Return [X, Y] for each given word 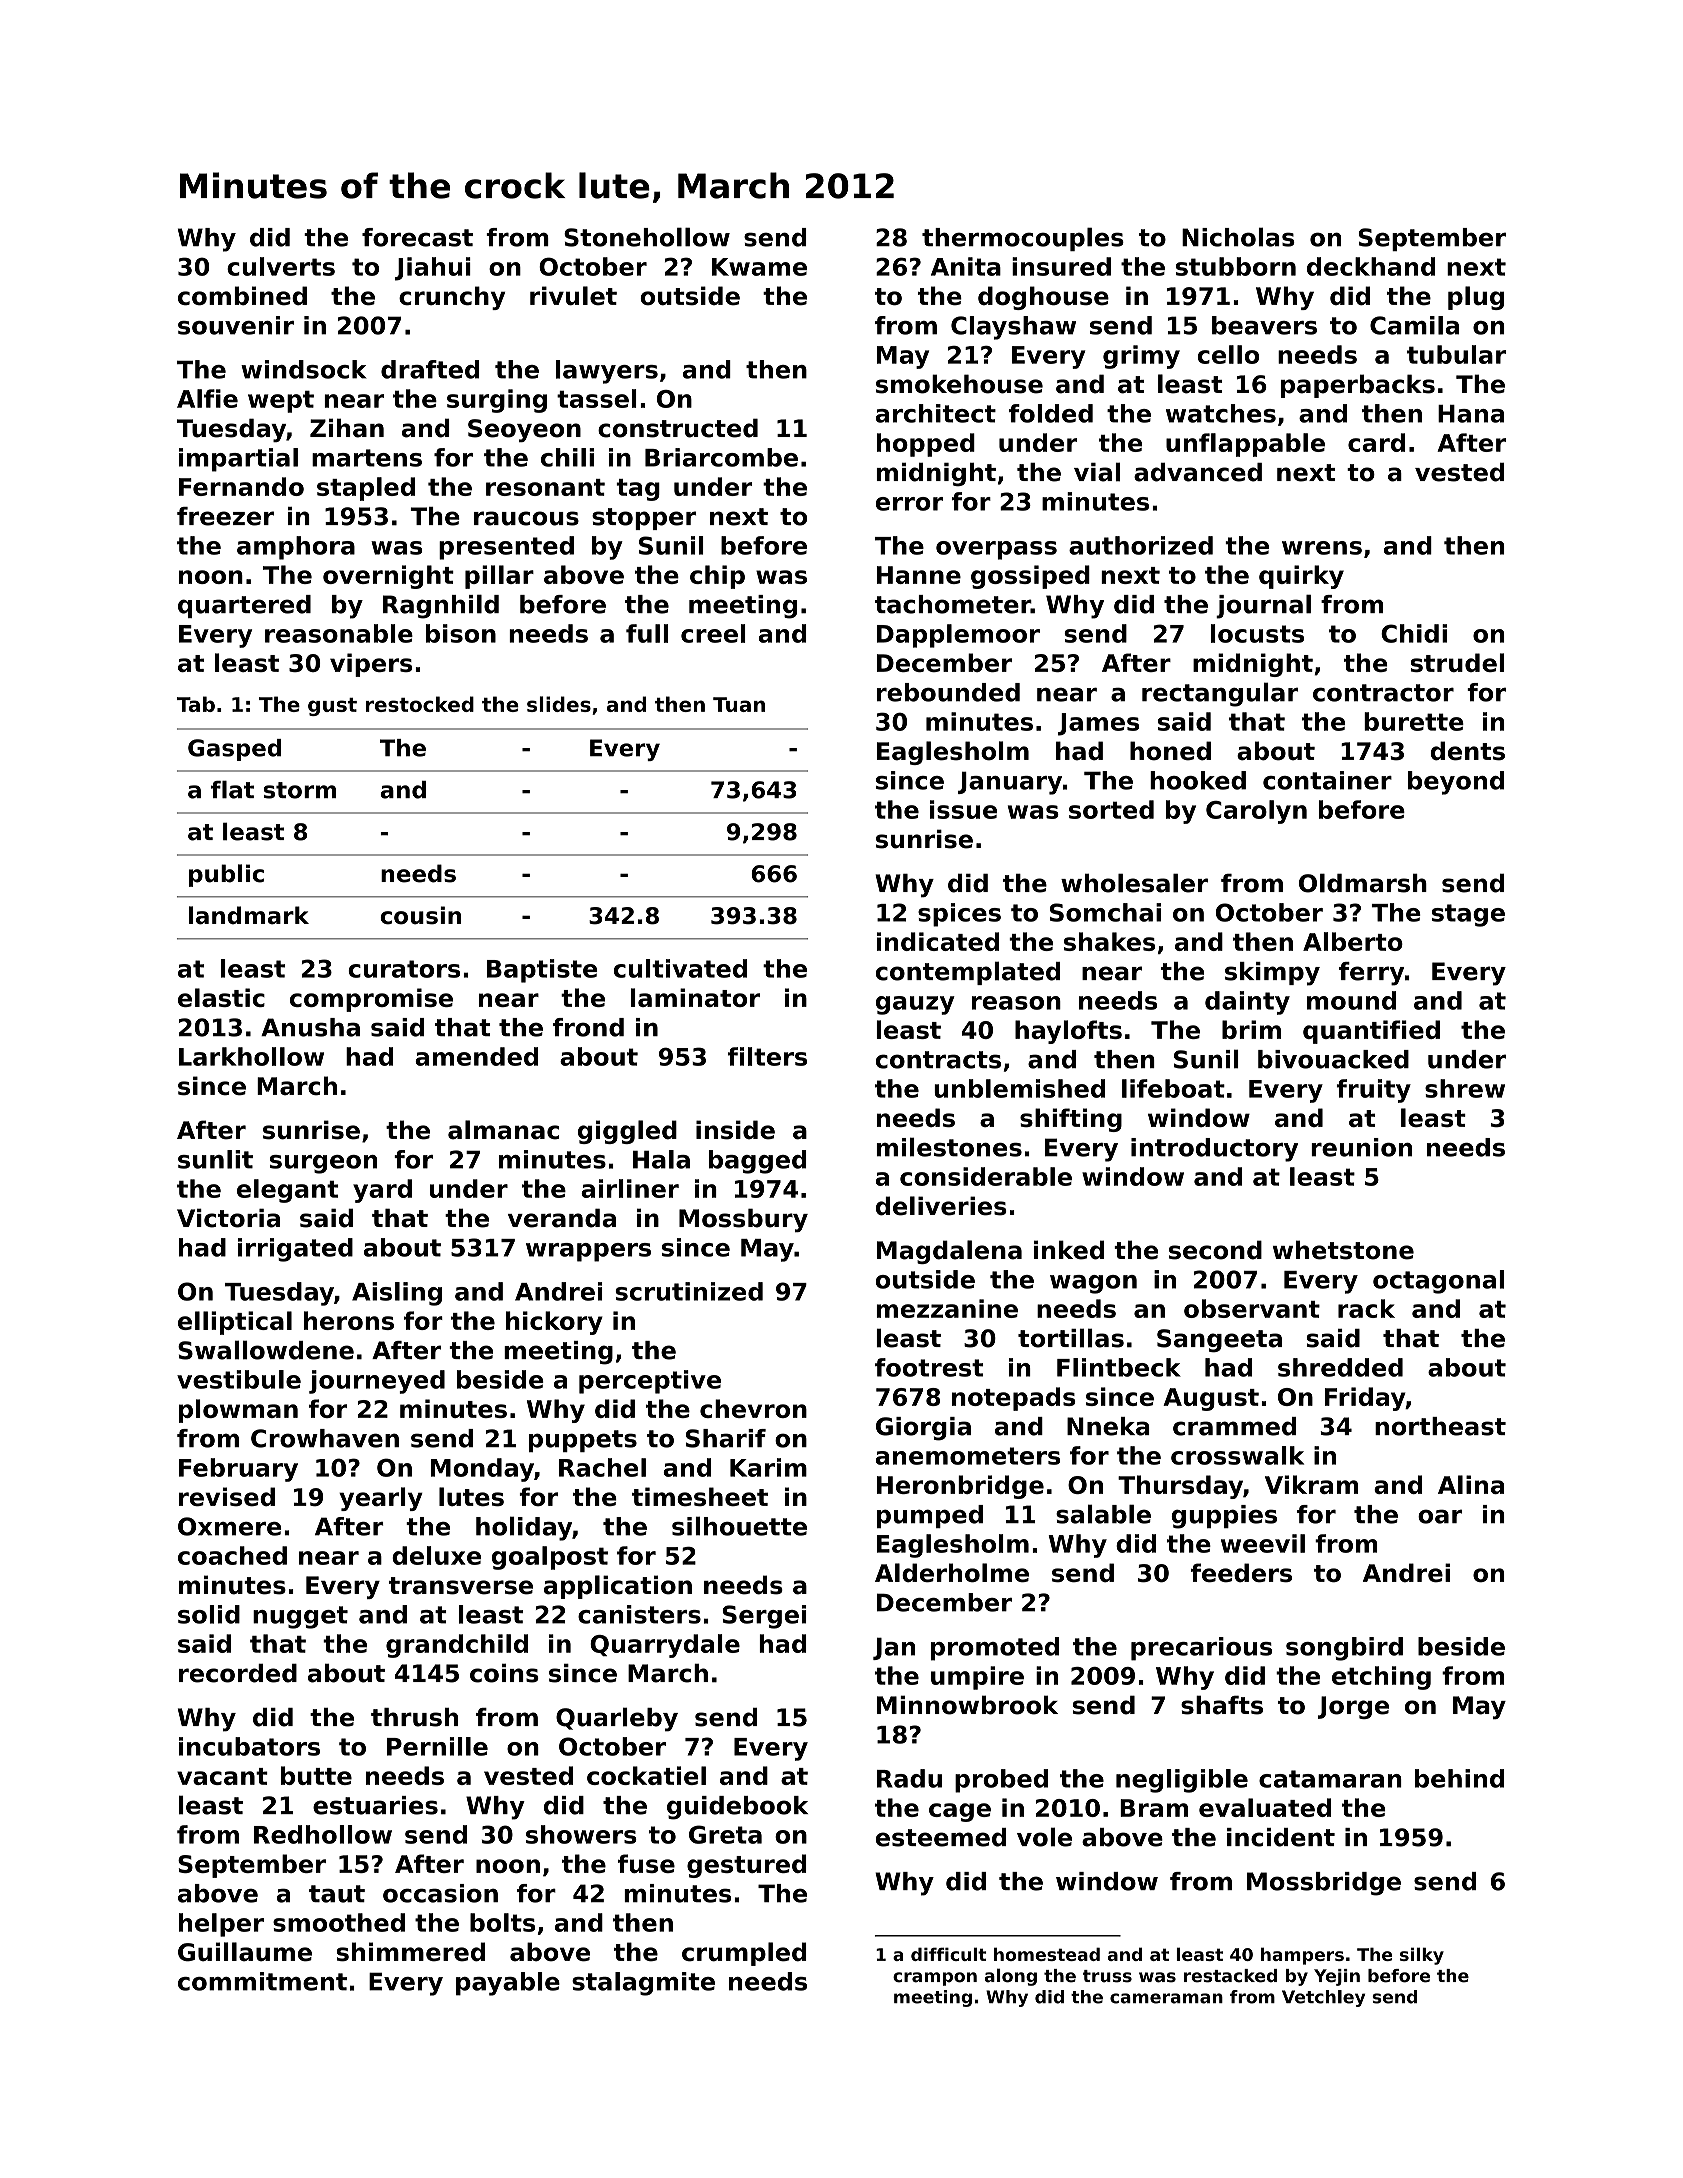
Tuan [739, 704]
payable [508, 1984]
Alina [1471, 1484]
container [1327, 780]
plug [1476, 298]
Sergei [764, 1617]
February [238, 1470]
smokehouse [959, 384]
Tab [196, 704]
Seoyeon [524, 430]
